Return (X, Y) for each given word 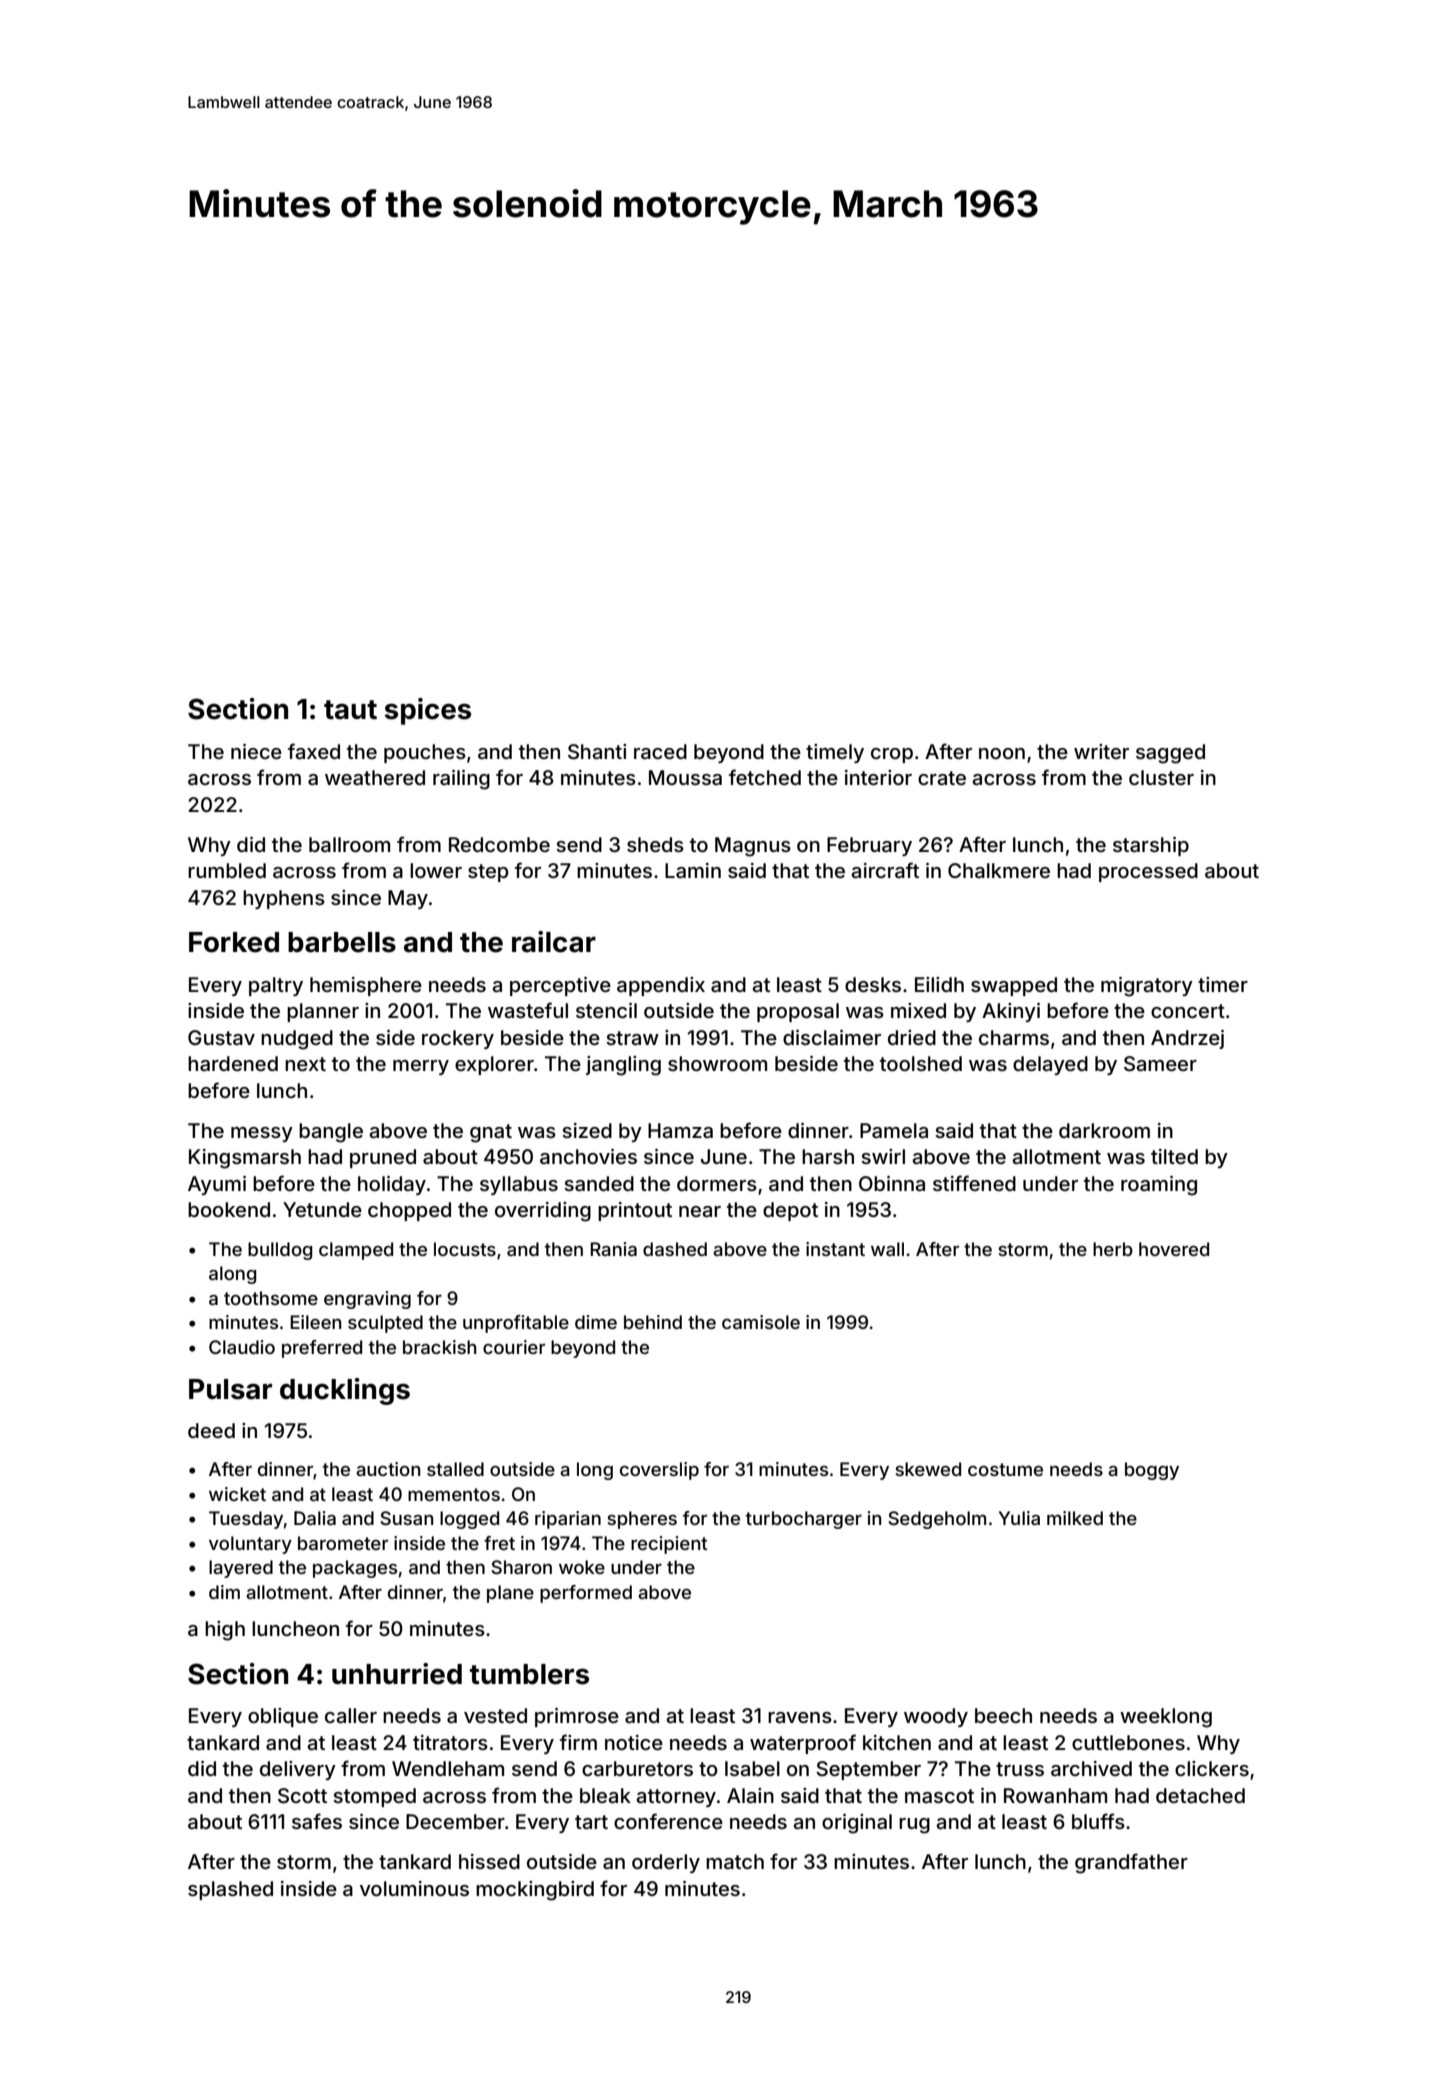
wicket (237, 1494)
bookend (229, 1209)
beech (1003, 1715)
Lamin (693, 870)
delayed (1050, 1065)
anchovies (588, 1156)
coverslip (659, 1471)
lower (436, 870)
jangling (623, 1066)
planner (323, 1012)
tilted (1174, 1156)
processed (1148, 872)
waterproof (803, 1744)
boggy (1152, 1471)
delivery (298, 1770)
